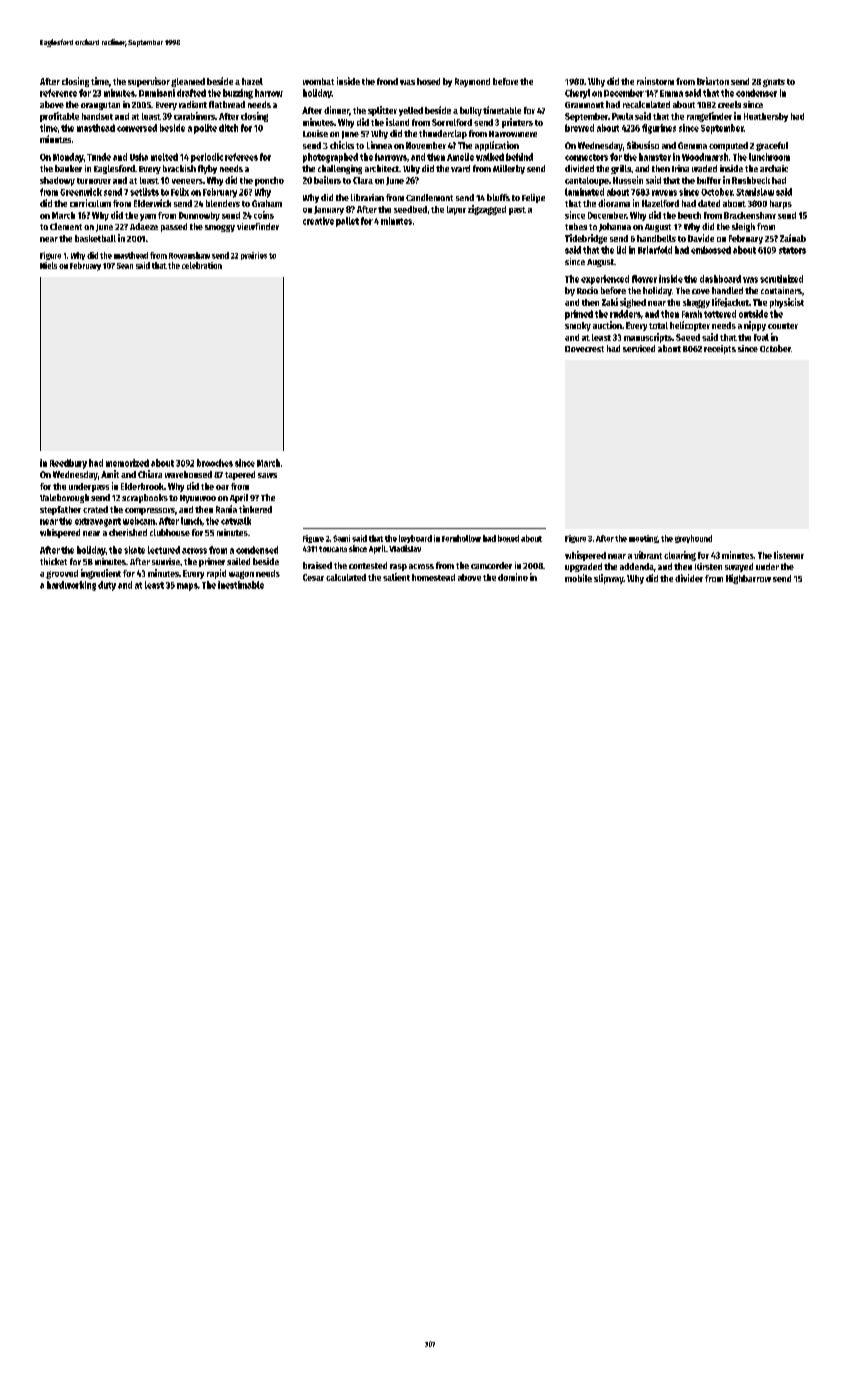  I want to click on thicket, so click(53, 561).
